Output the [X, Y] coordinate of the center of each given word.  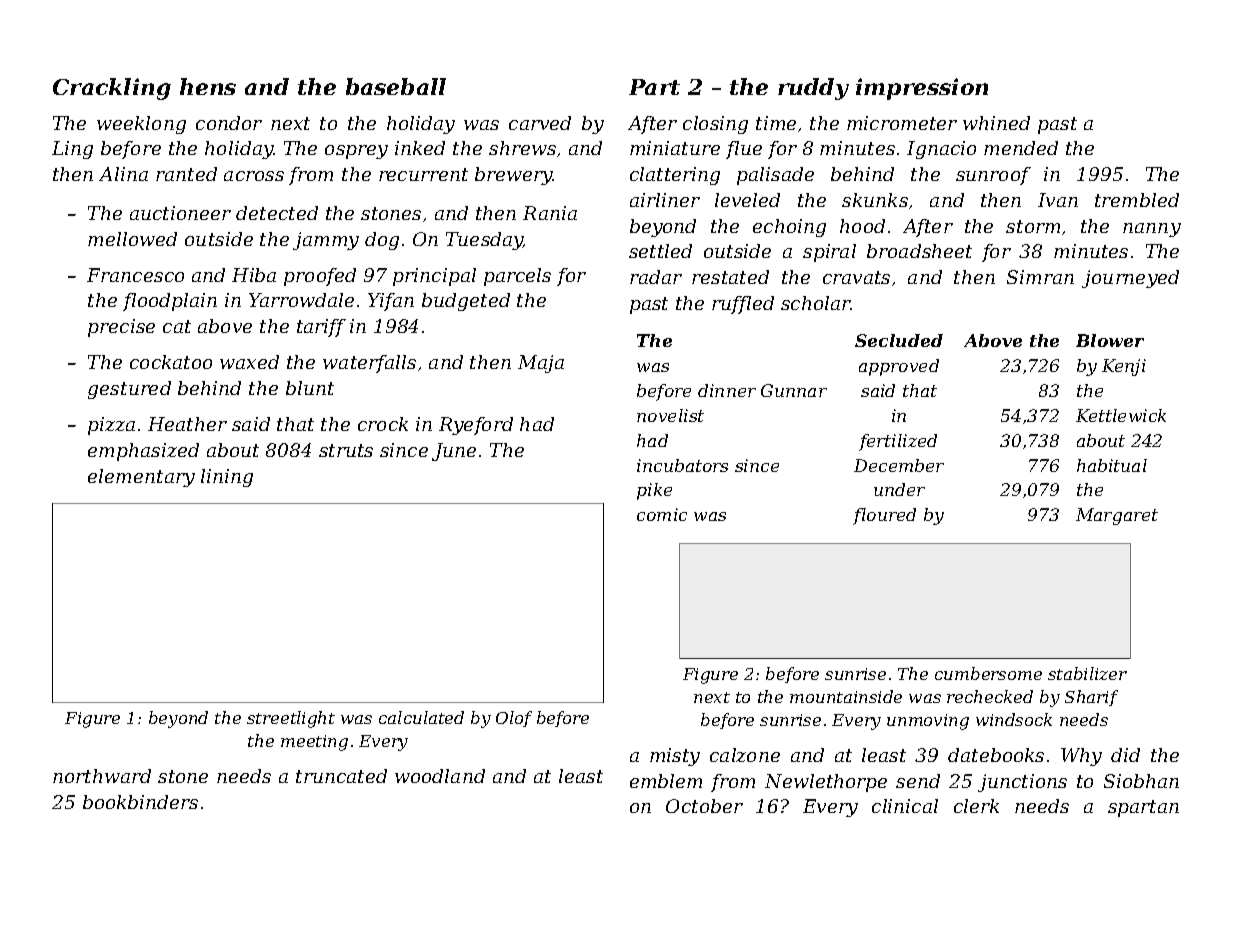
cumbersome [988, 673]
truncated [341, 776]
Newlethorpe [826, 783]
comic [662, 514]
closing [715, 125]
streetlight [291, 719]
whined [996, 123]
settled [660, 251]
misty [675, 757]
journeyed [1130, 279]
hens [208, 86]
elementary [141, 478]
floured [884, 516]
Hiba [254, 275]
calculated [421, 717]
